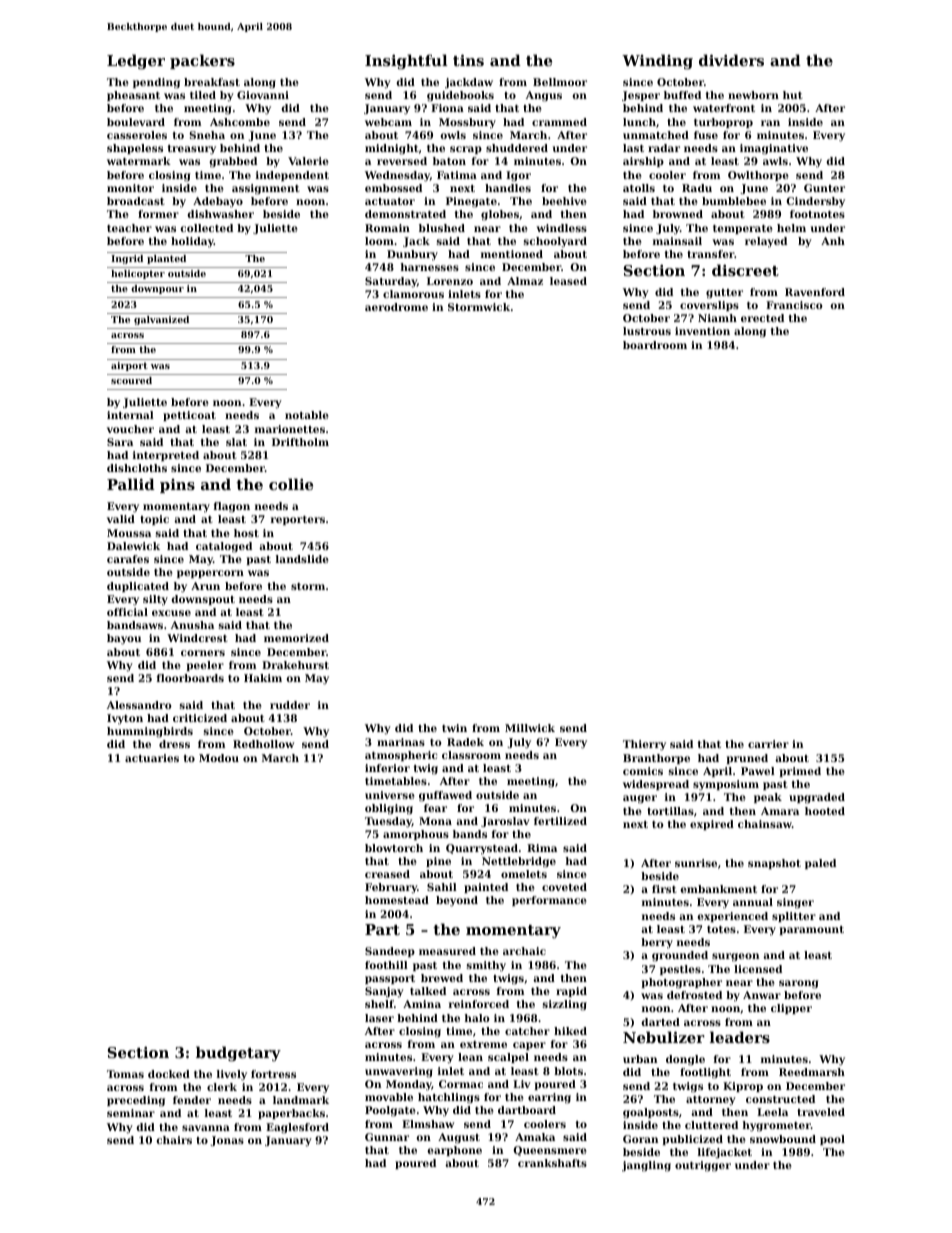 The height and width of the image is (1233, 952). What do you see at coordinates (702, 331) in the image?
I see `invention` at bounding box center [702, 331].
